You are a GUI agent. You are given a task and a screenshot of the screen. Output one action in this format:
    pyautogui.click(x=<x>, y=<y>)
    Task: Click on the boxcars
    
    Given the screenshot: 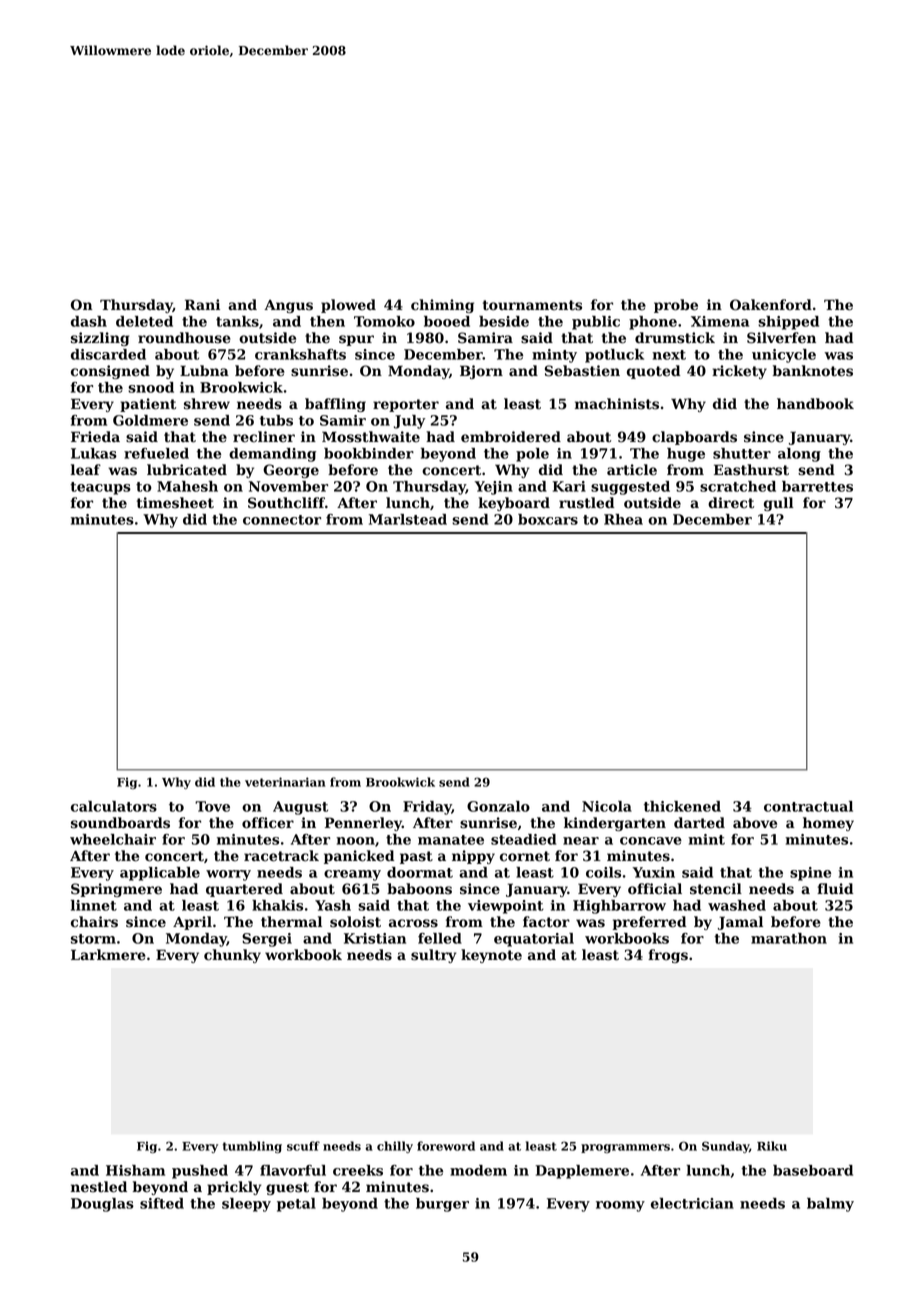 What is the action you would take?
    pyautogui.click(x=548, y=519)
